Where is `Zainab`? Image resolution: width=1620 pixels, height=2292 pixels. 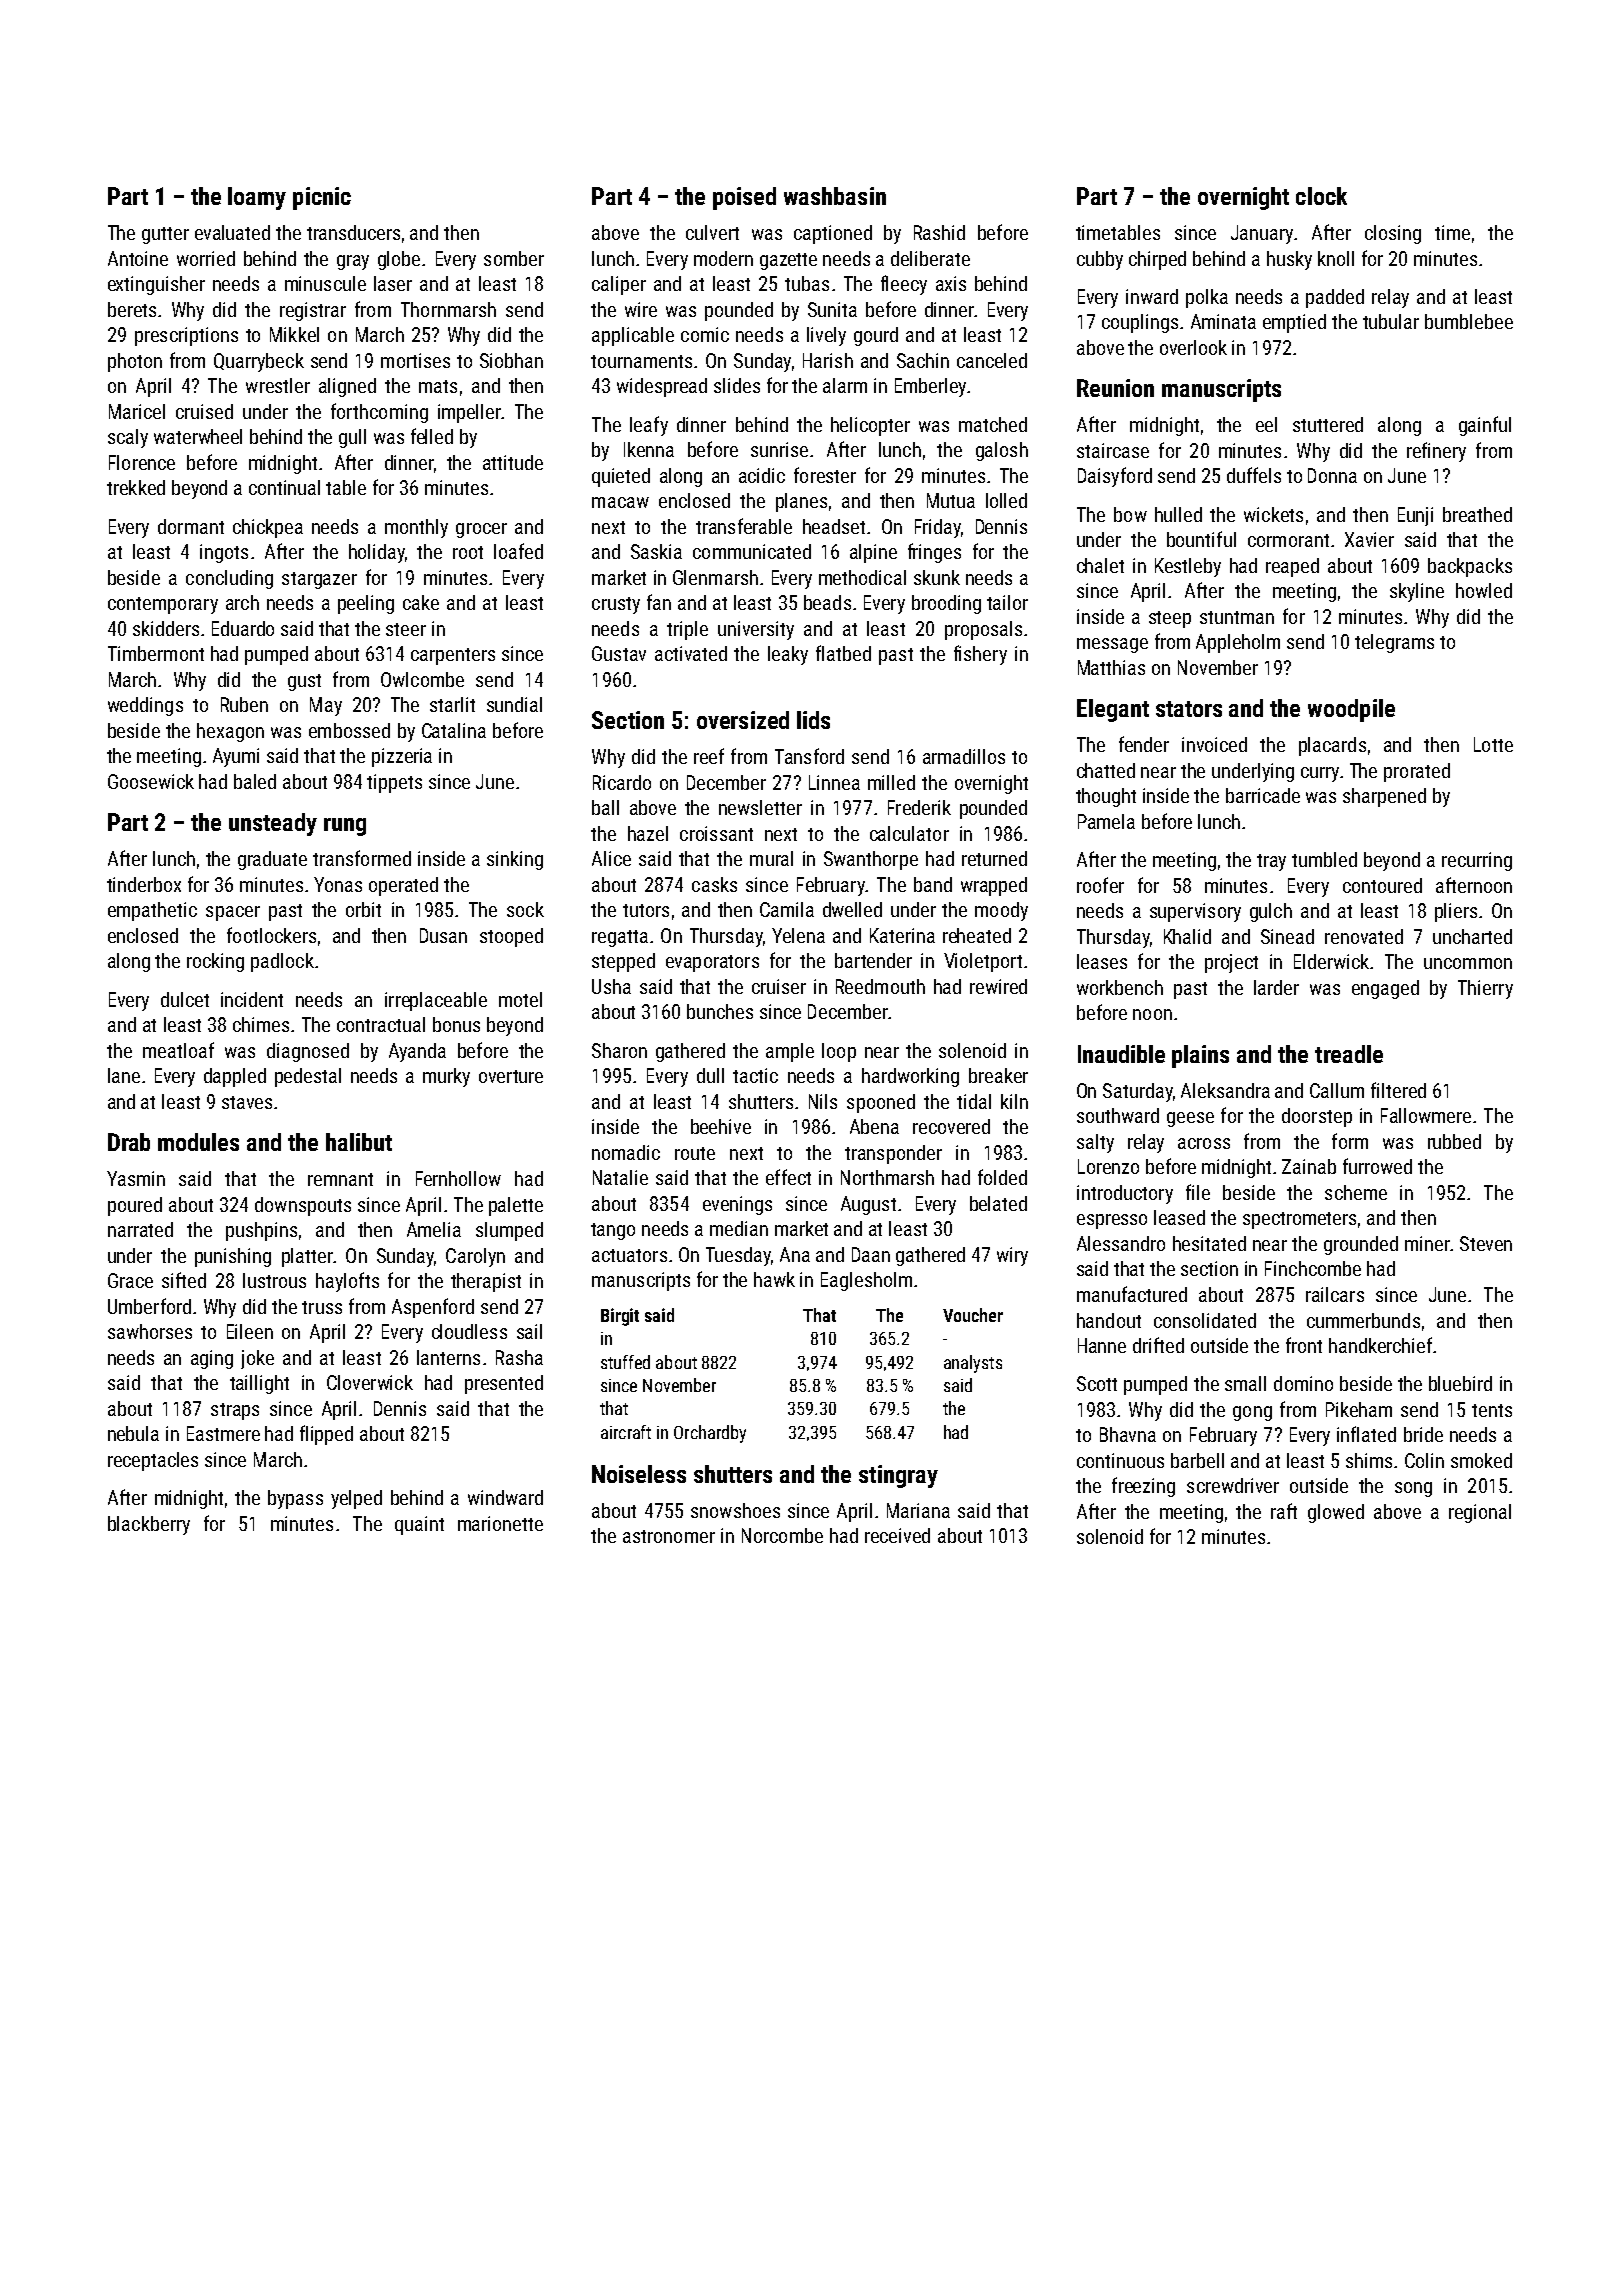
Zainab is located at coordinates (1309, 1166).
